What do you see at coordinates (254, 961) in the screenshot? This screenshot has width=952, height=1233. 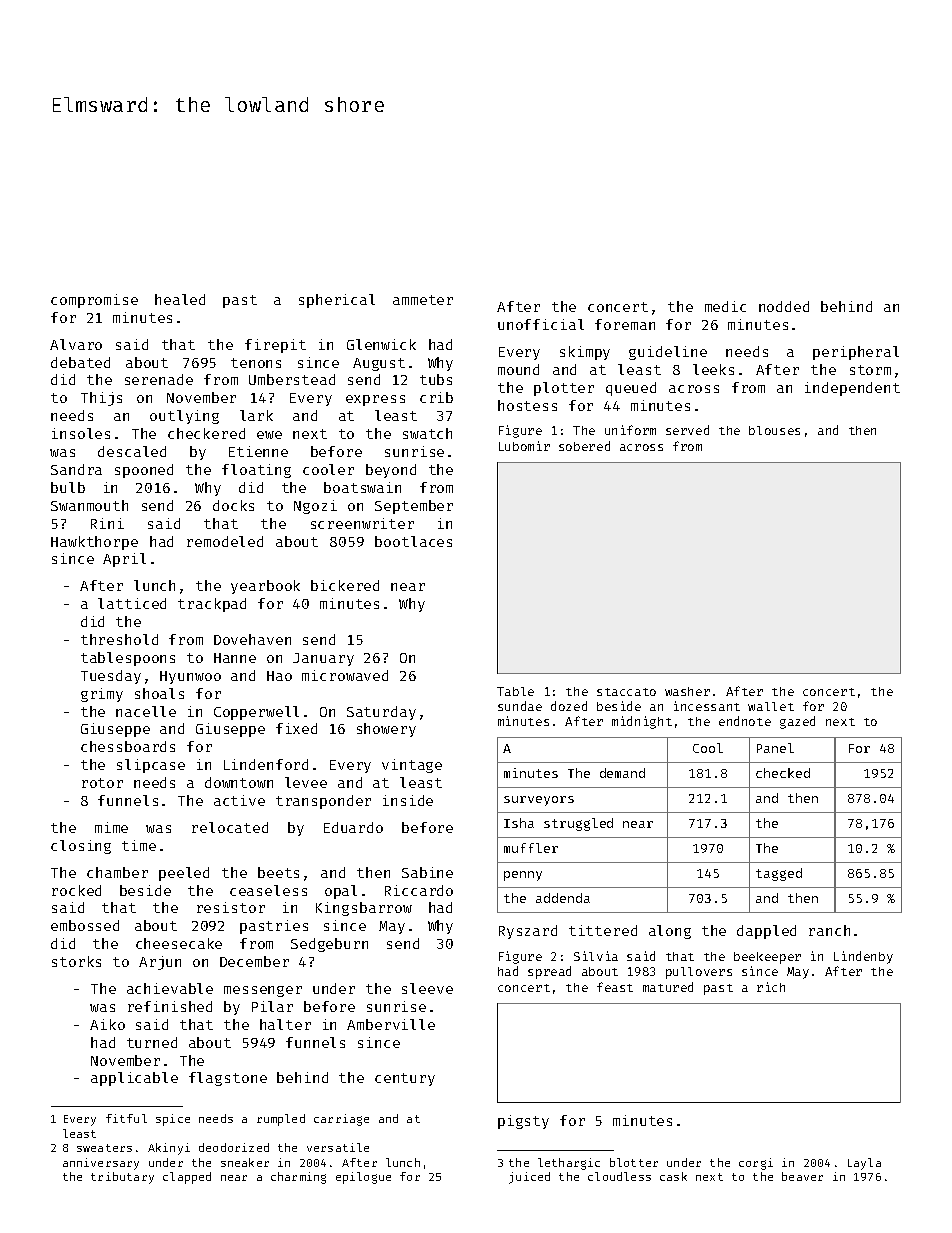 I see `December` at bounding box center [254, 961].
